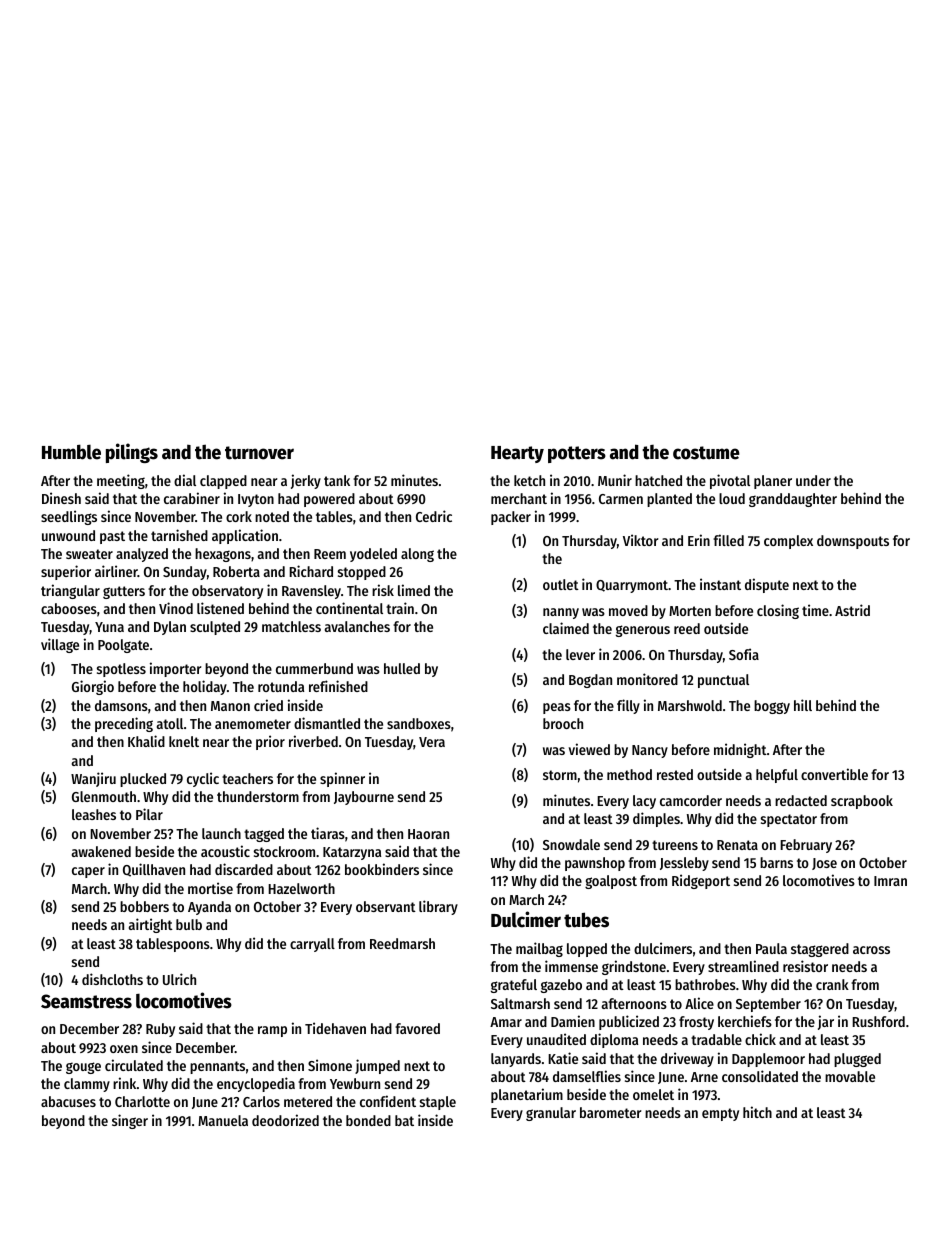 This image has width=952, height=1233. What do you see at coordinates (706, 453) in the image?
I see `costume` at bounding box center [706, 453].
